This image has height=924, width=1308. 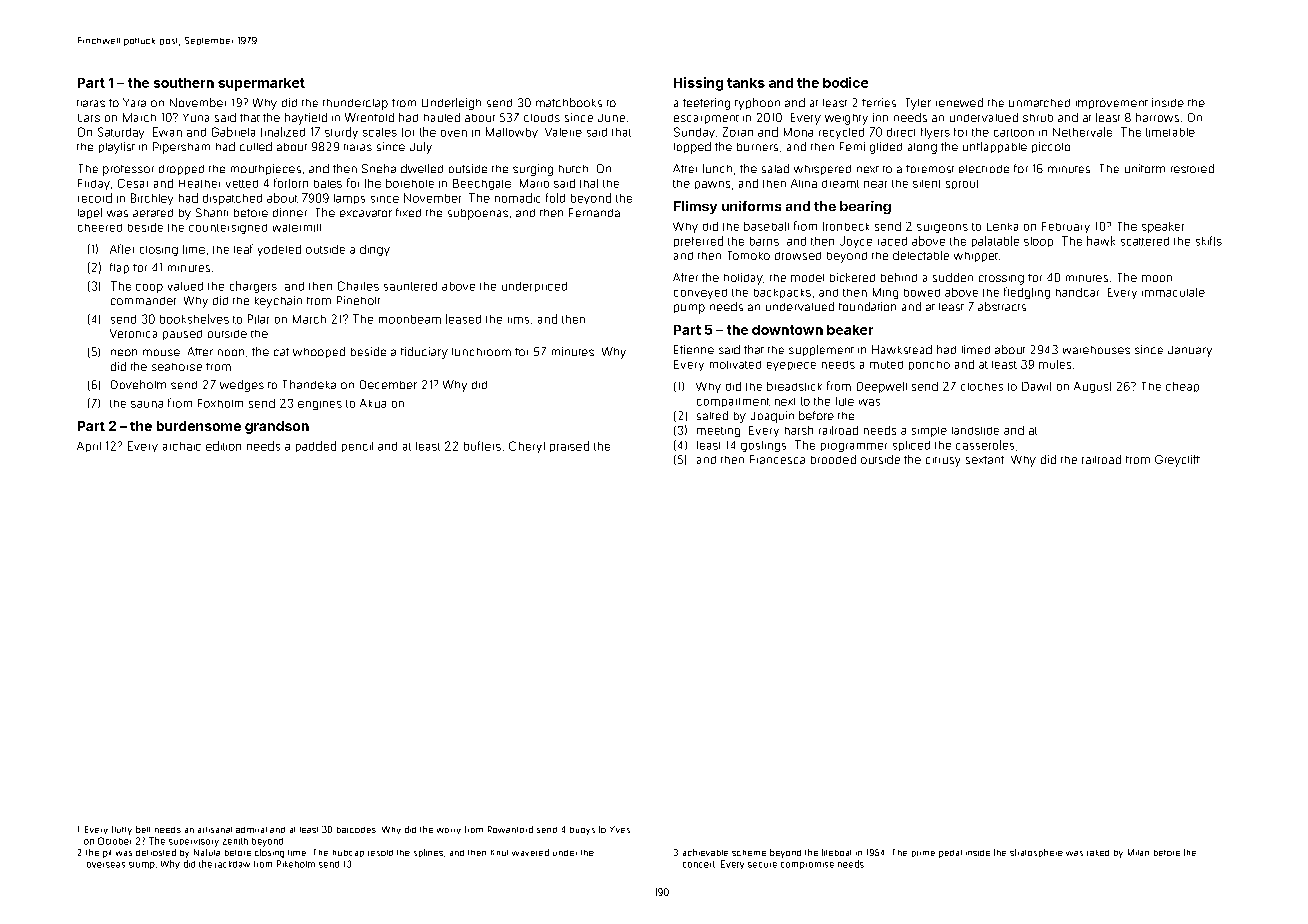 I want to click on padded, so click(x=316, y=446).
